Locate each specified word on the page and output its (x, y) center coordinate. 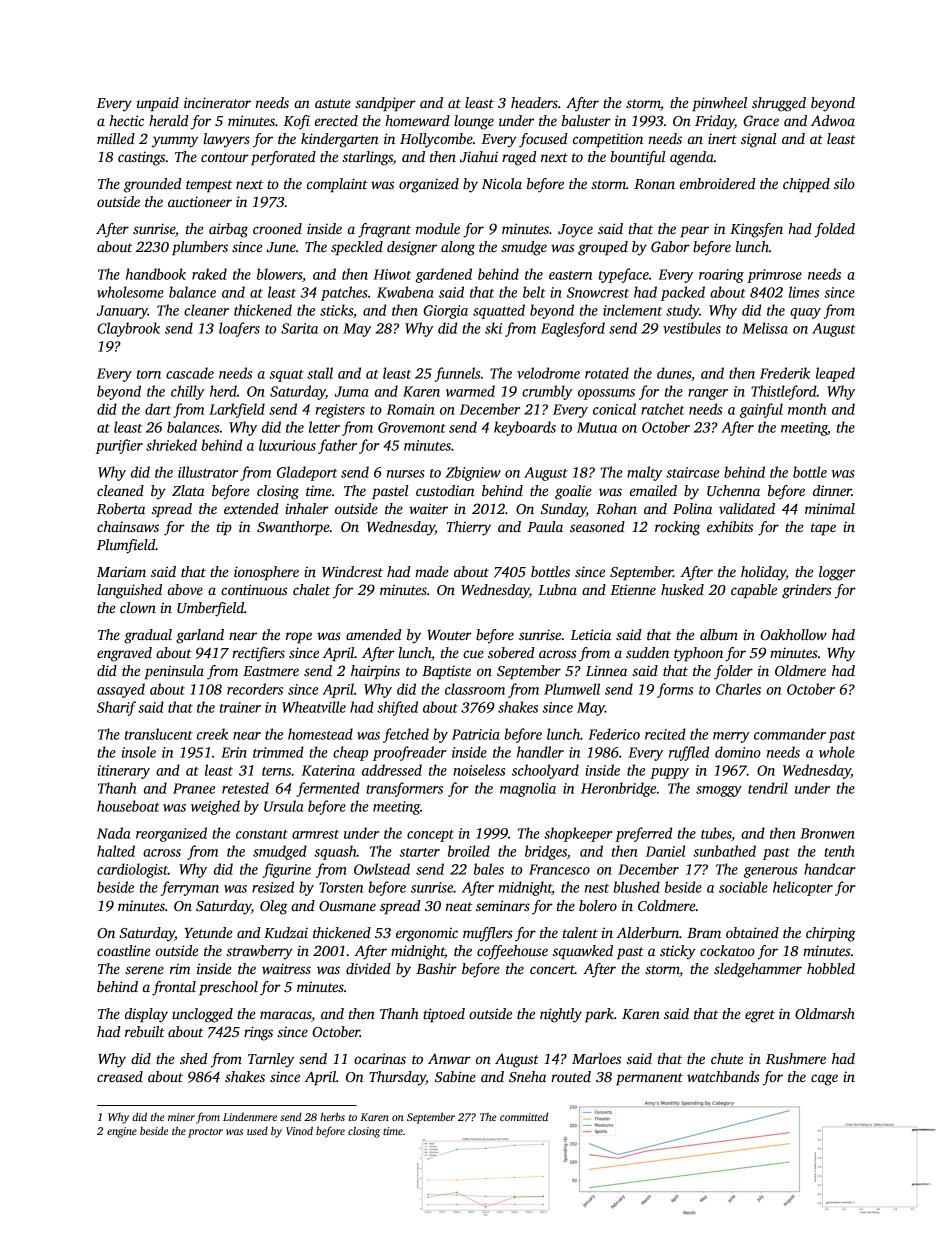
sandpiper (385, 104)
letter (324, 427)
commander (790, 734)
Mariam (121, 571)
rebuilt (145, 1031)
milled (116, 138)
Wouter (449, 635)
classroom (475, 689)
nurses (406, 474)
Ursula (283, 806)
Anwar (449, 1059)
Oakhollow (793, 634)
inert (722, 138)
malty (644, 473)
